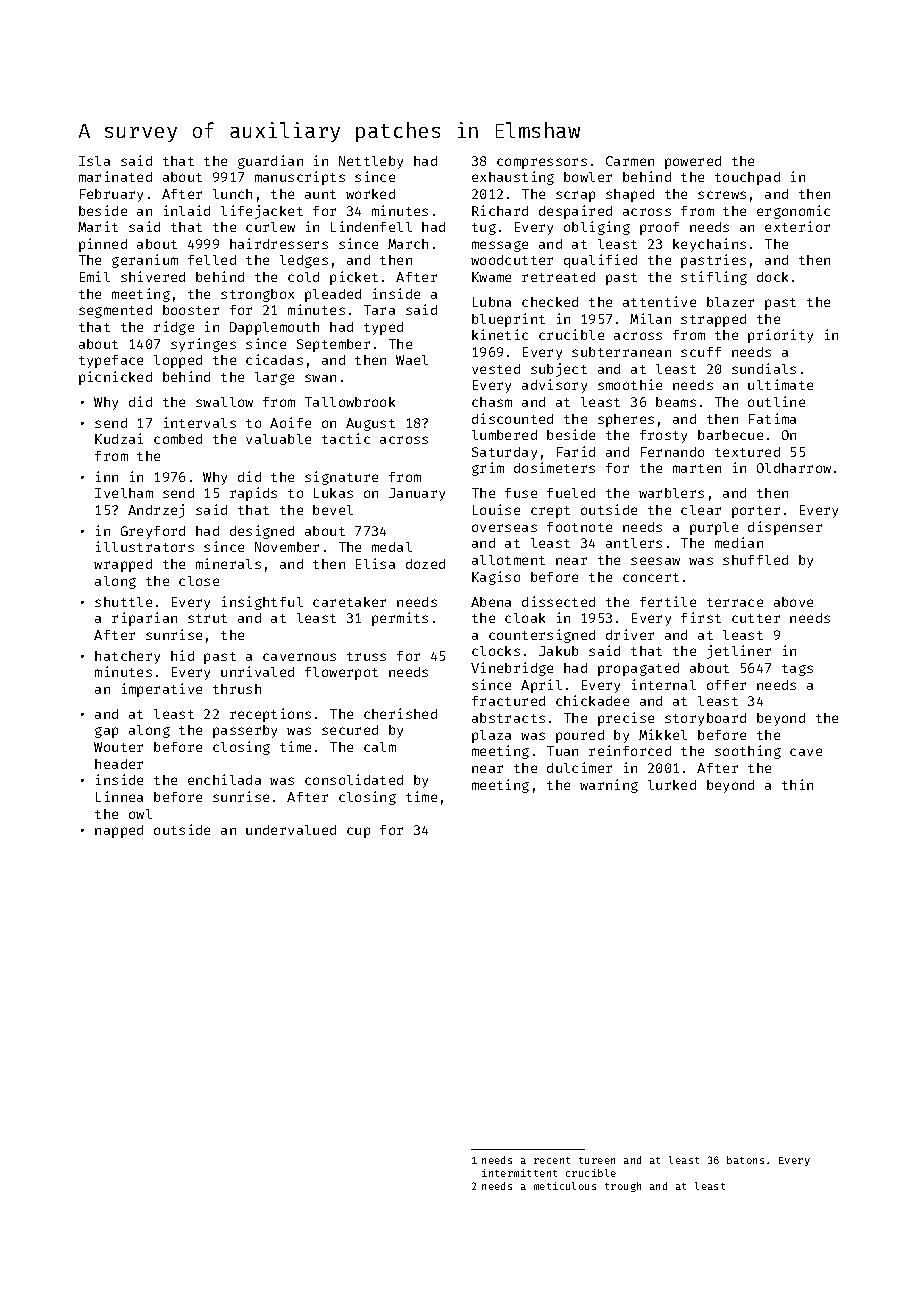 The width and height of the screenshot is (924, 1308). What do you see at coordinates (119, 831) in the screenshot?
I see `napped` at bounding box center [119, 831].
